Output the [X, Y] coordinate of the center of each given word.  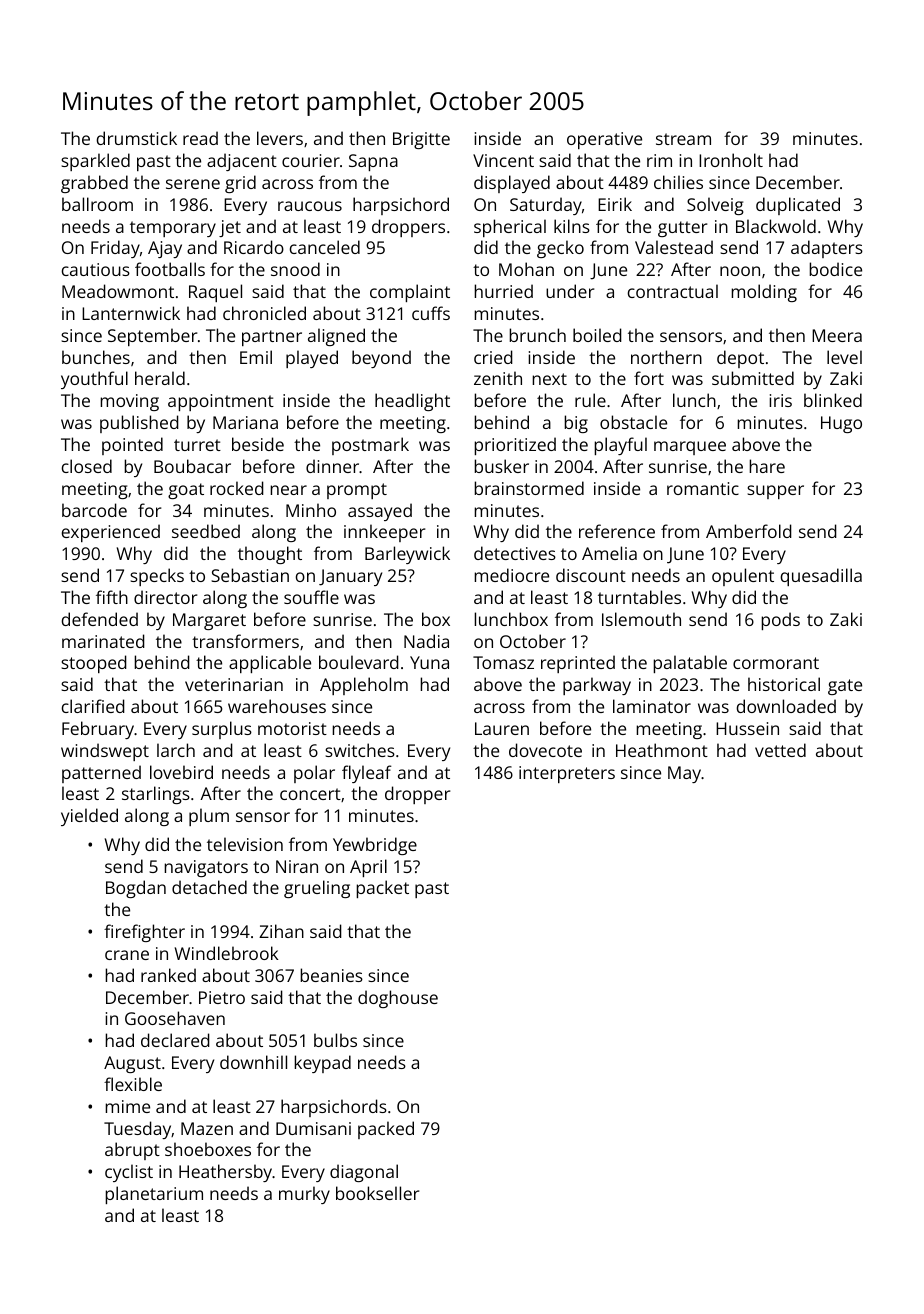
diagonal [364, 1173]
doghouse [398, 999]
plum [209, 817]
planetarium [154, 1195]
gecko [560, 249]
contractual [673, 291]
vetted [780, 750]
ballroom [97, 204]
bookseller [377, 1193]
